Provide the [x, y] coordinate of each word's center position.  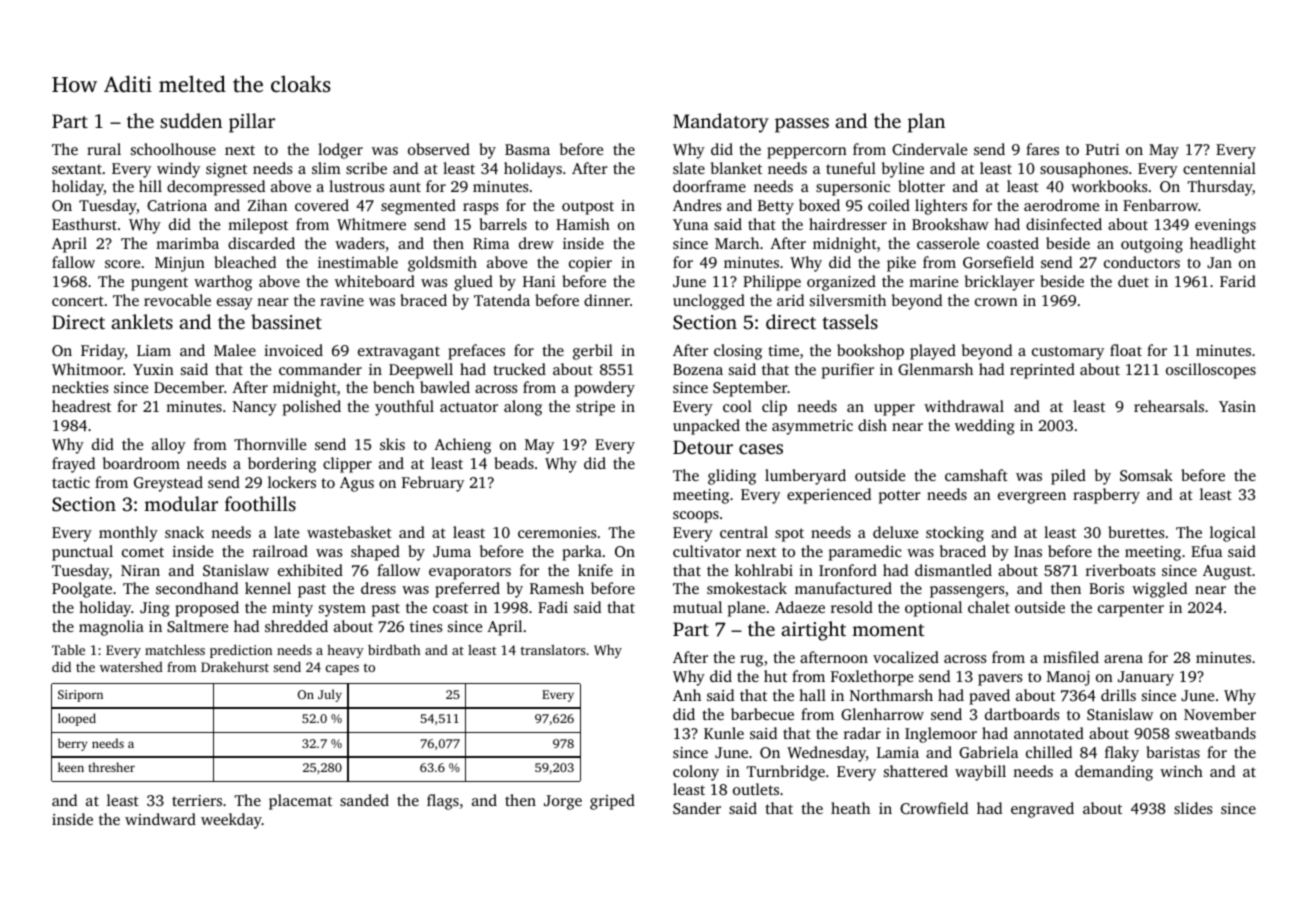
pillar [252, 123]
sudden [191, 120]
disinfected [1064, 224]
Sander [697, 808]
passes [802, 125]
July [330, 695]
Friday [103, 352]
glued [473, 283]
